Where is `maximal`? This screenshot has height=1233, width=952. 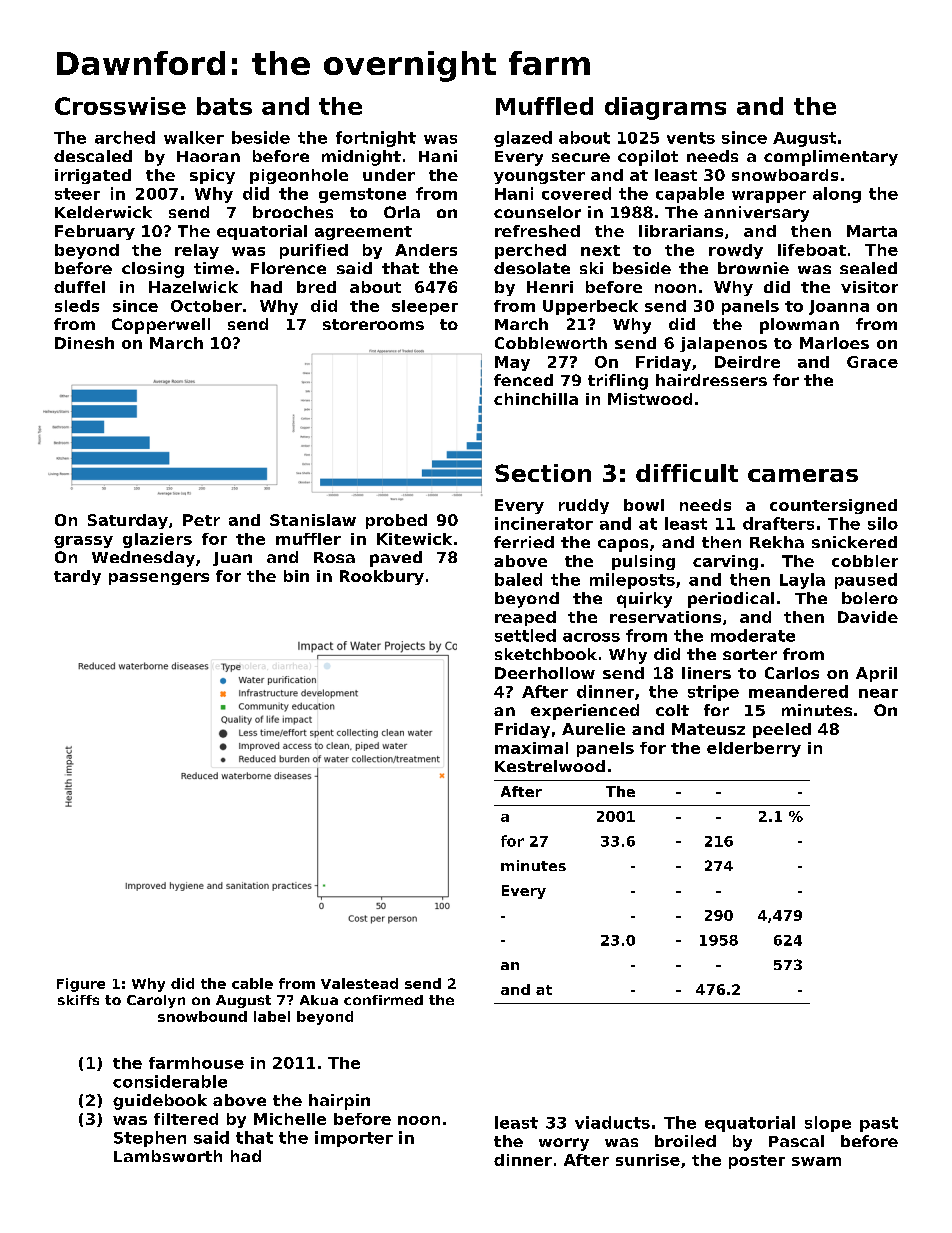 maximal is located at coordinates (531, 748).
